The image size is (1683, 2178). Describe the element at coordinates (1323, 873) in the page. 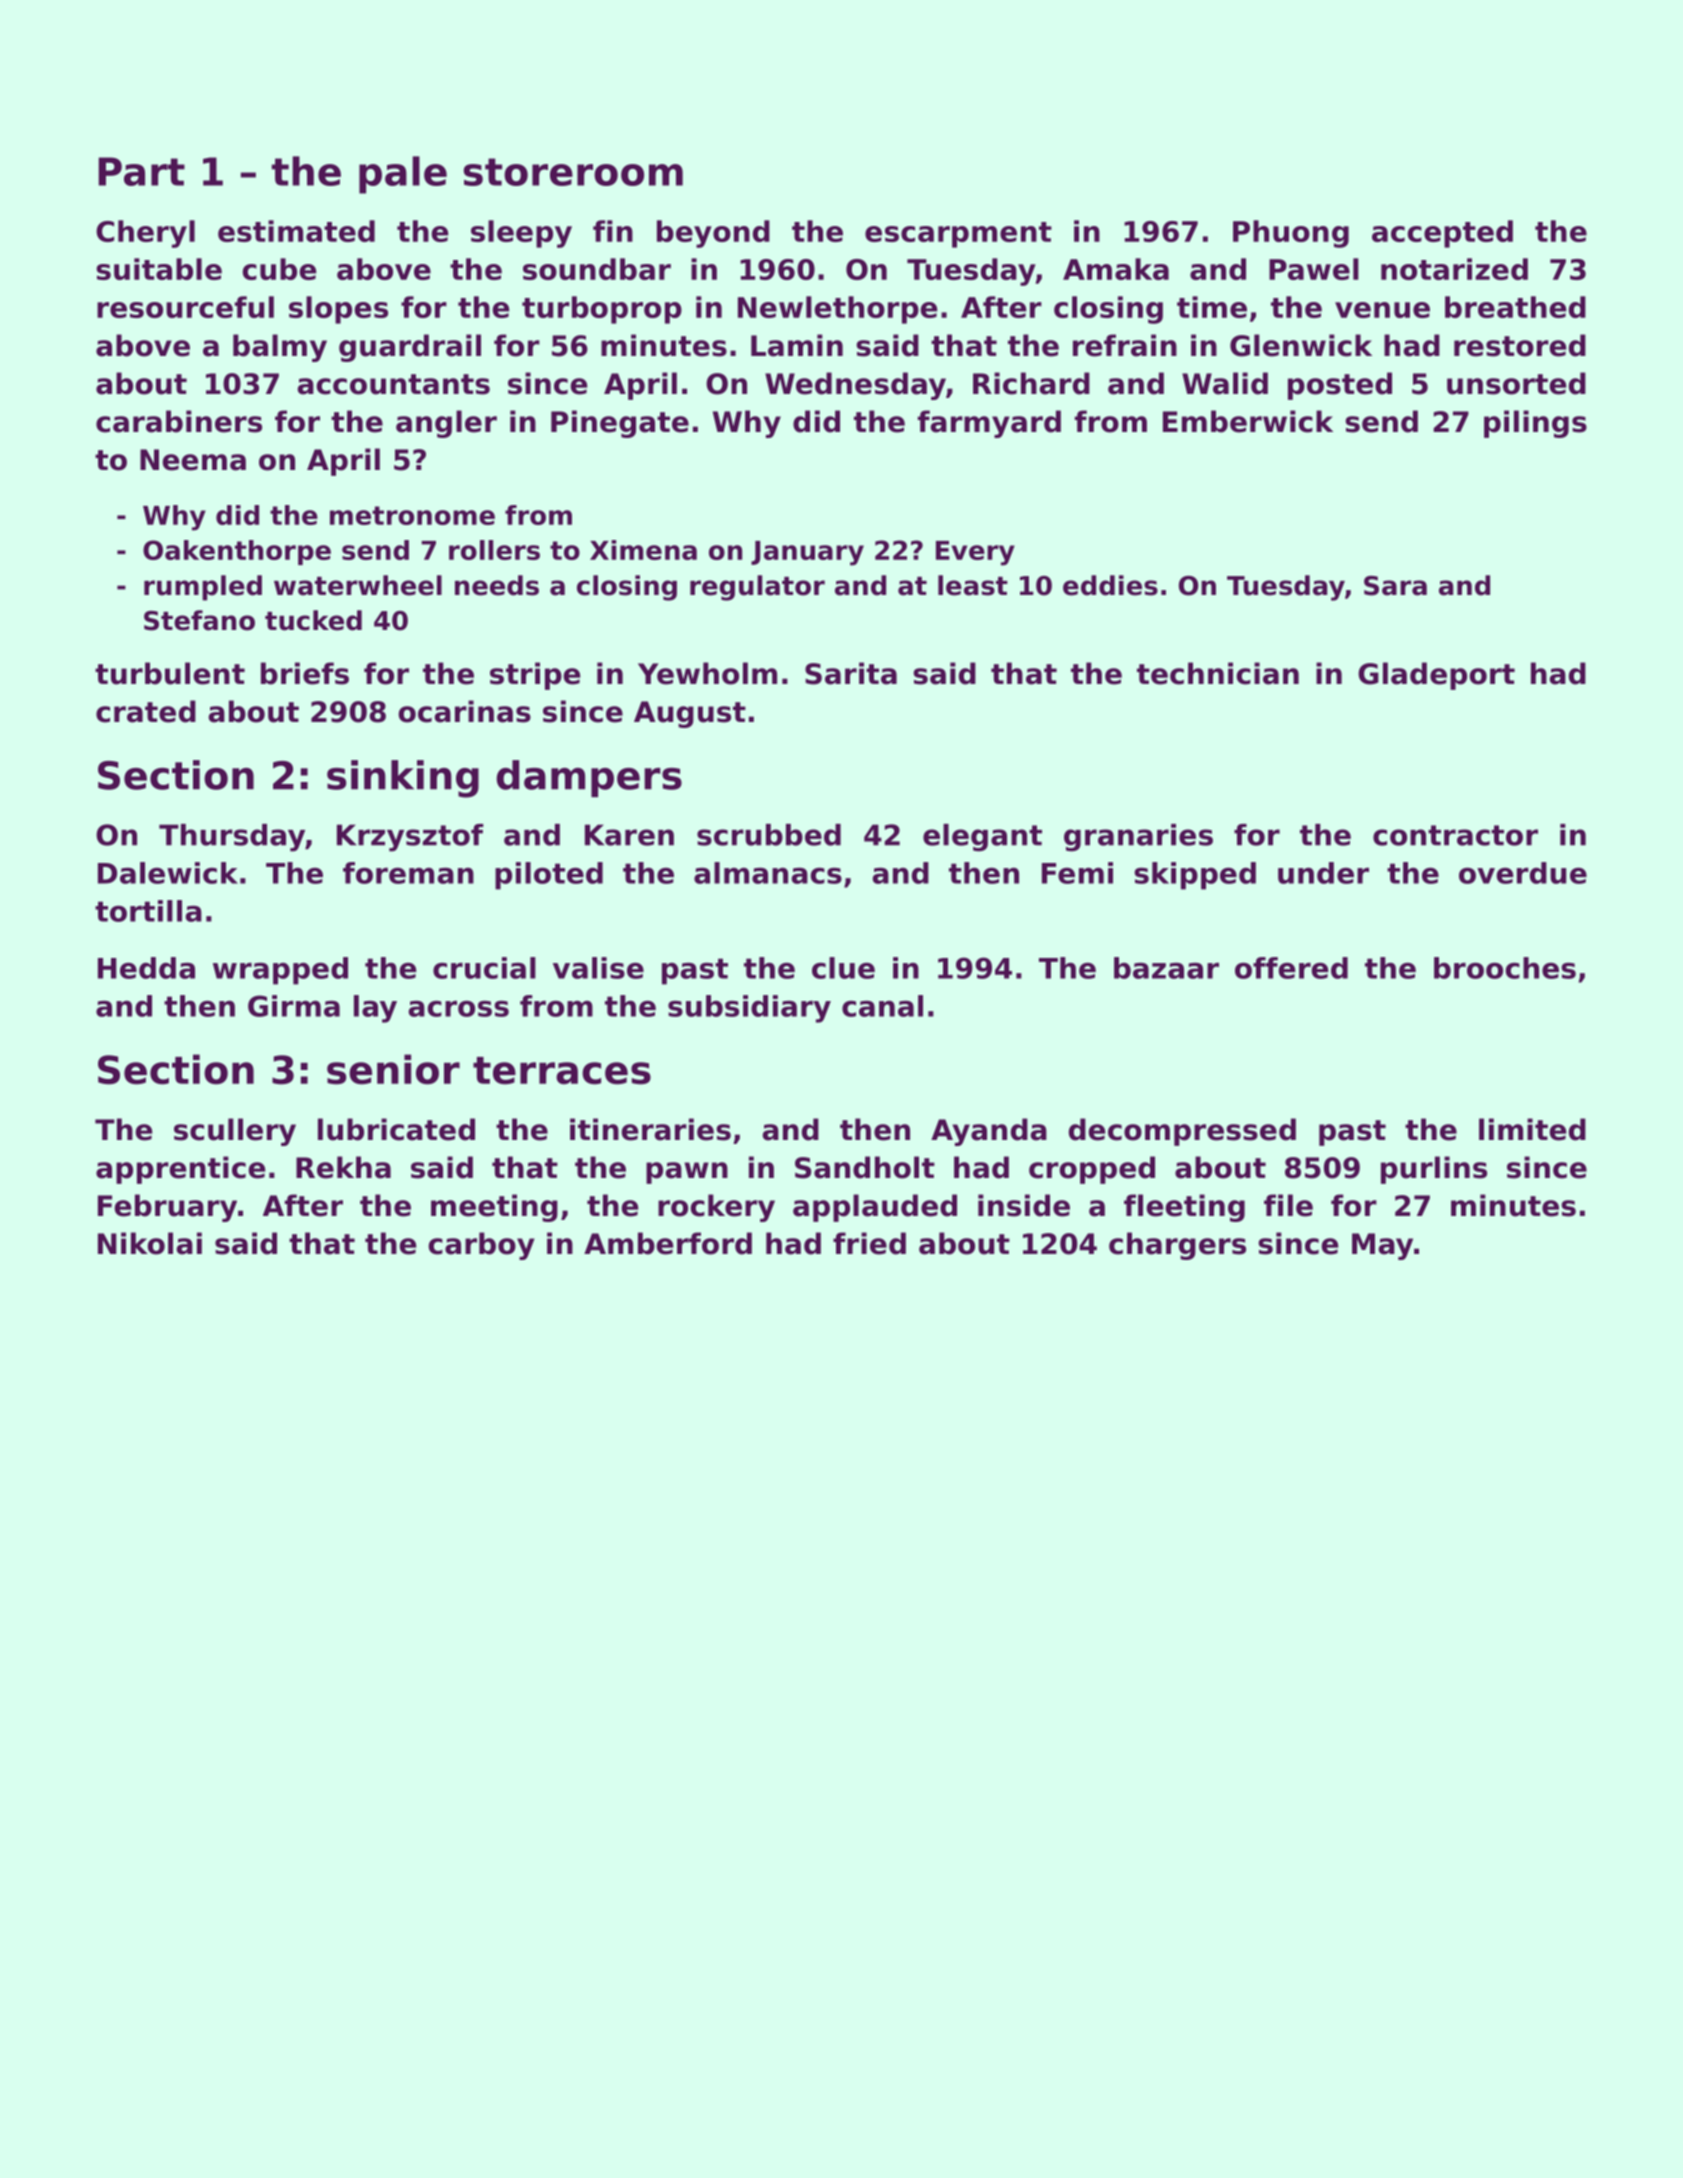

I see `under` at that location.
